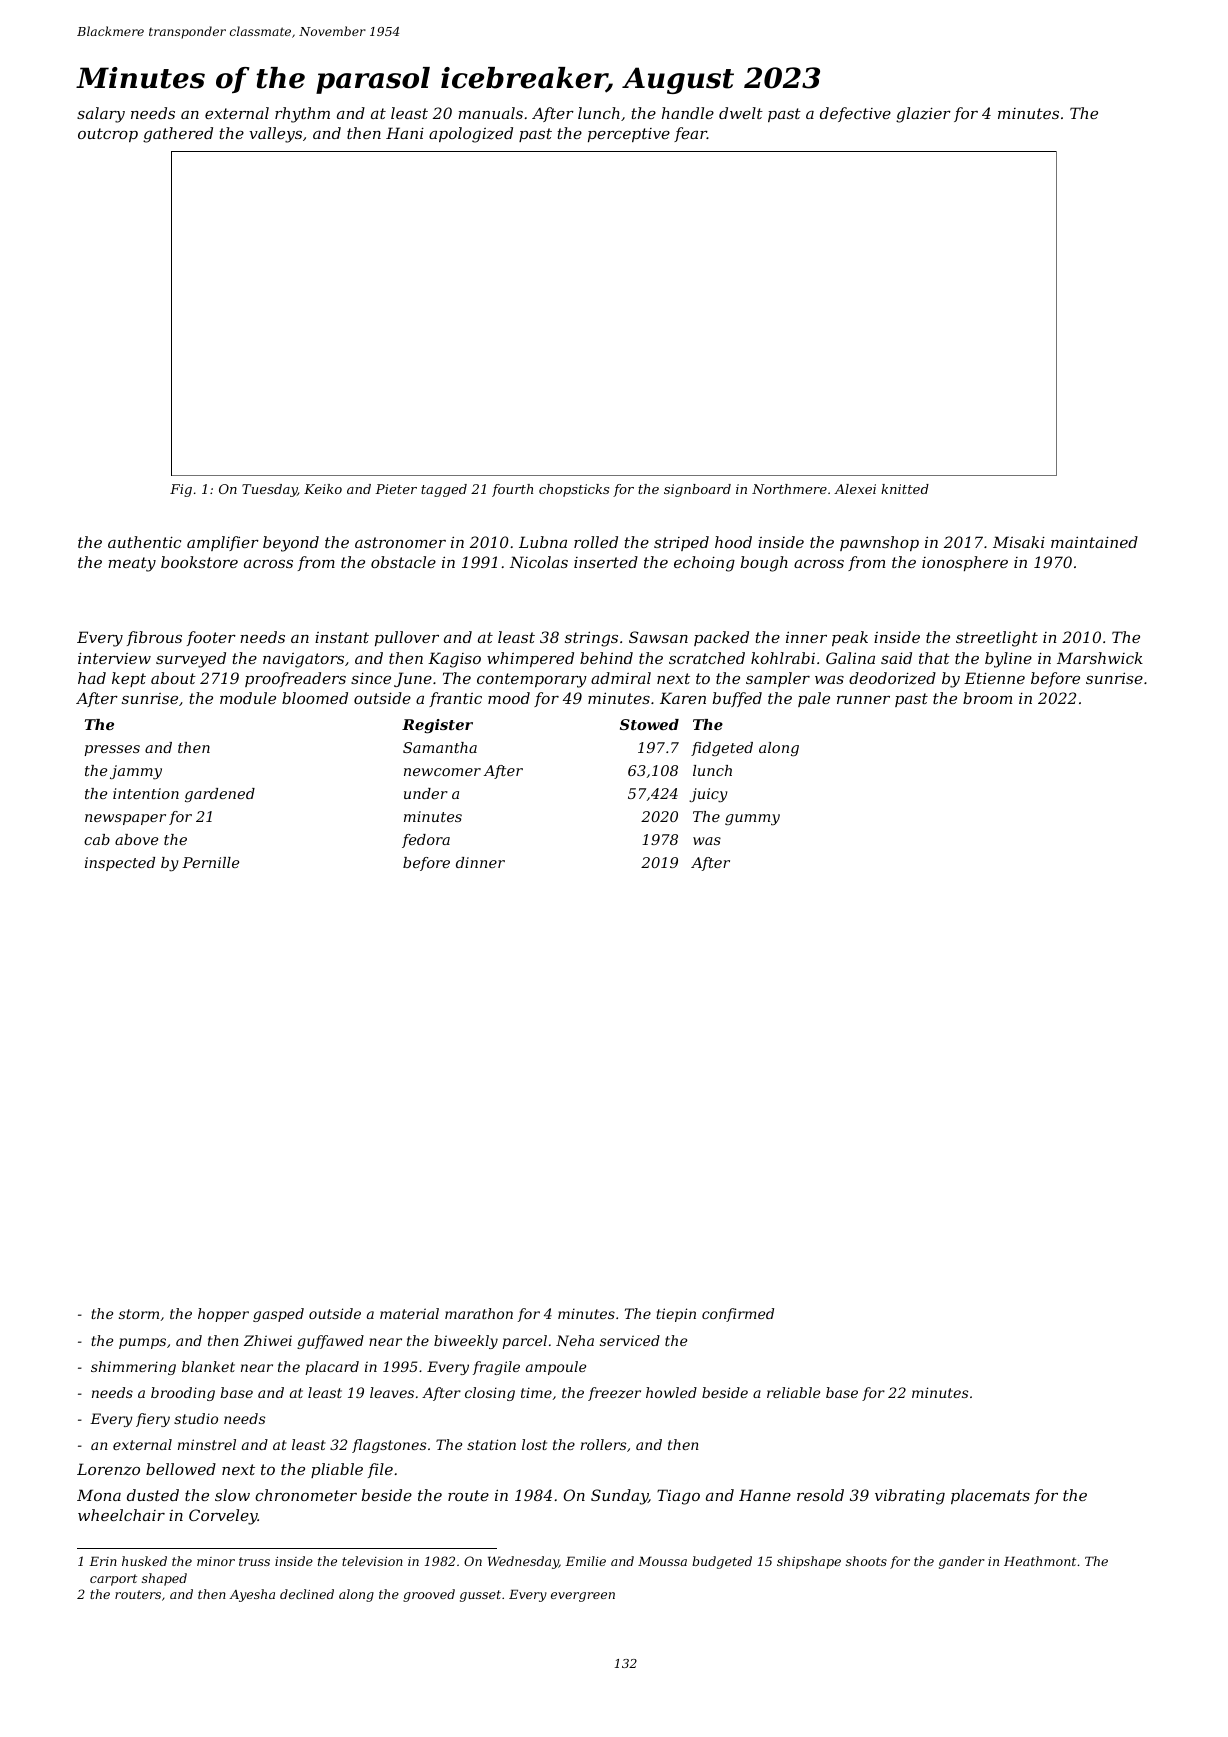 The height and width of the screenshot is (1737, 1228). What do you see at coordinates (990, 1496) in the screenshot?
I see `placemats` at bounding box center [990, 1496].
